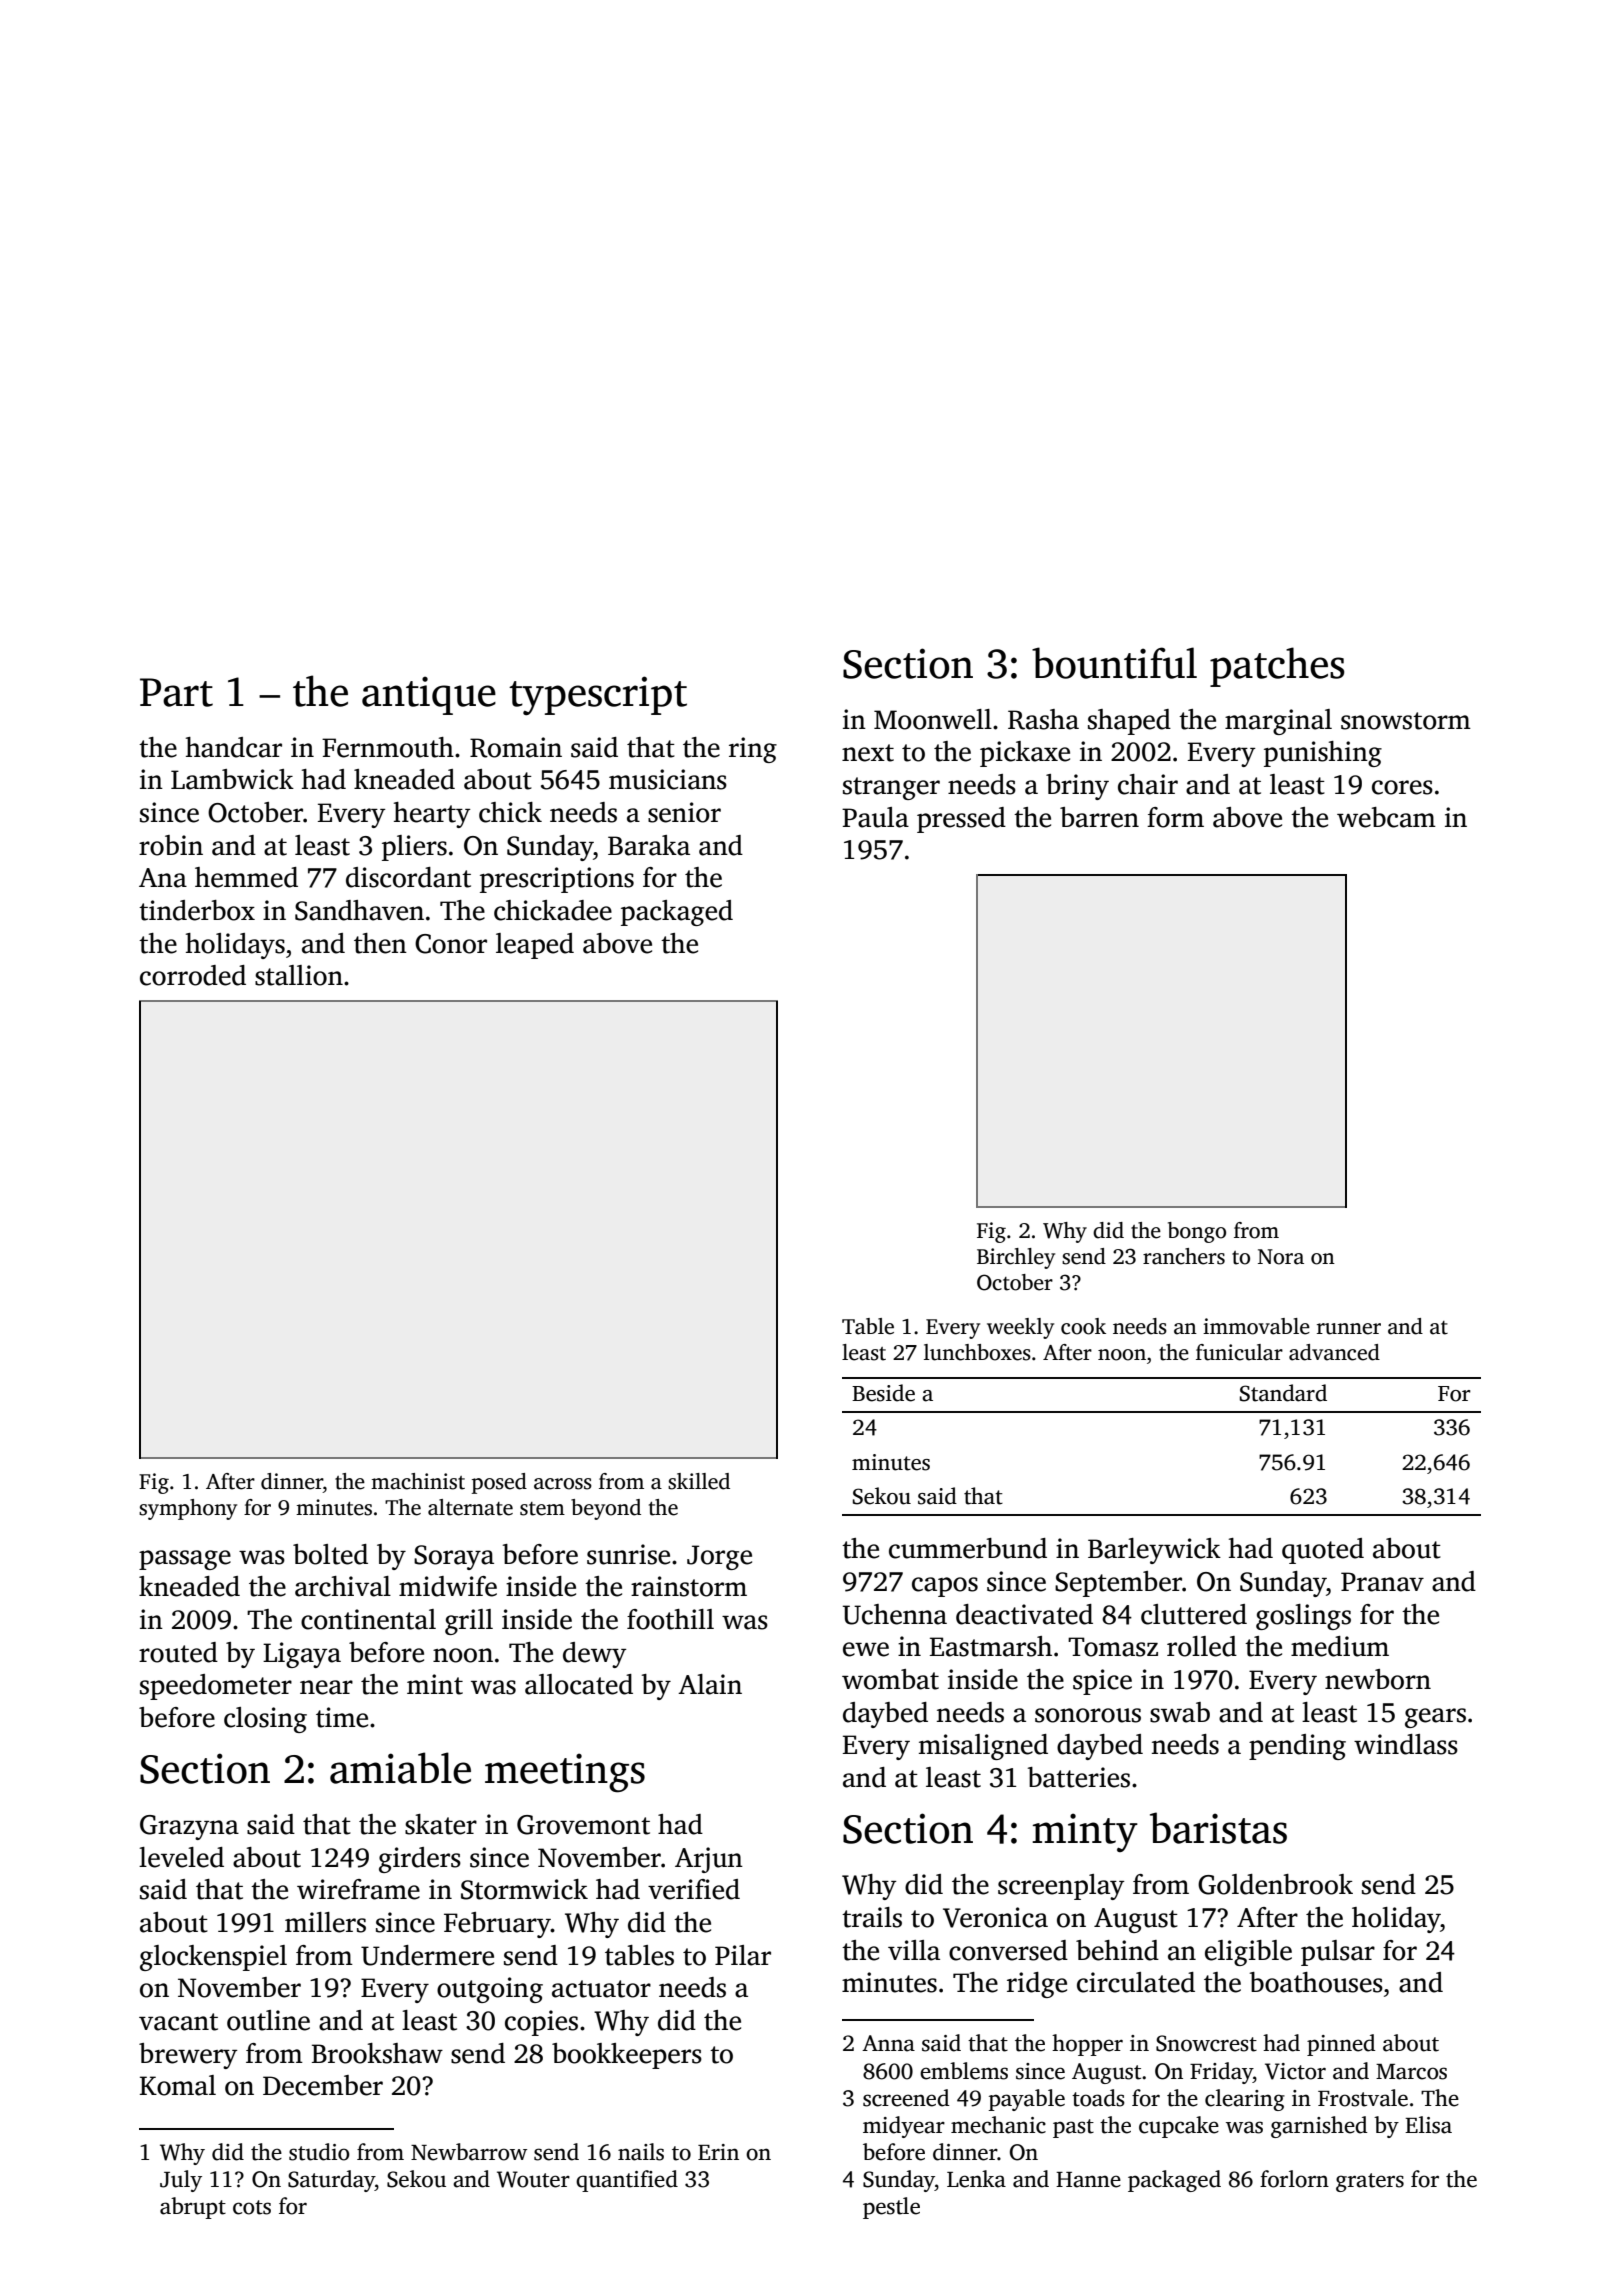 This screenshot has width=1620, height=2292. I want to click on time, so click(342, 1717).
